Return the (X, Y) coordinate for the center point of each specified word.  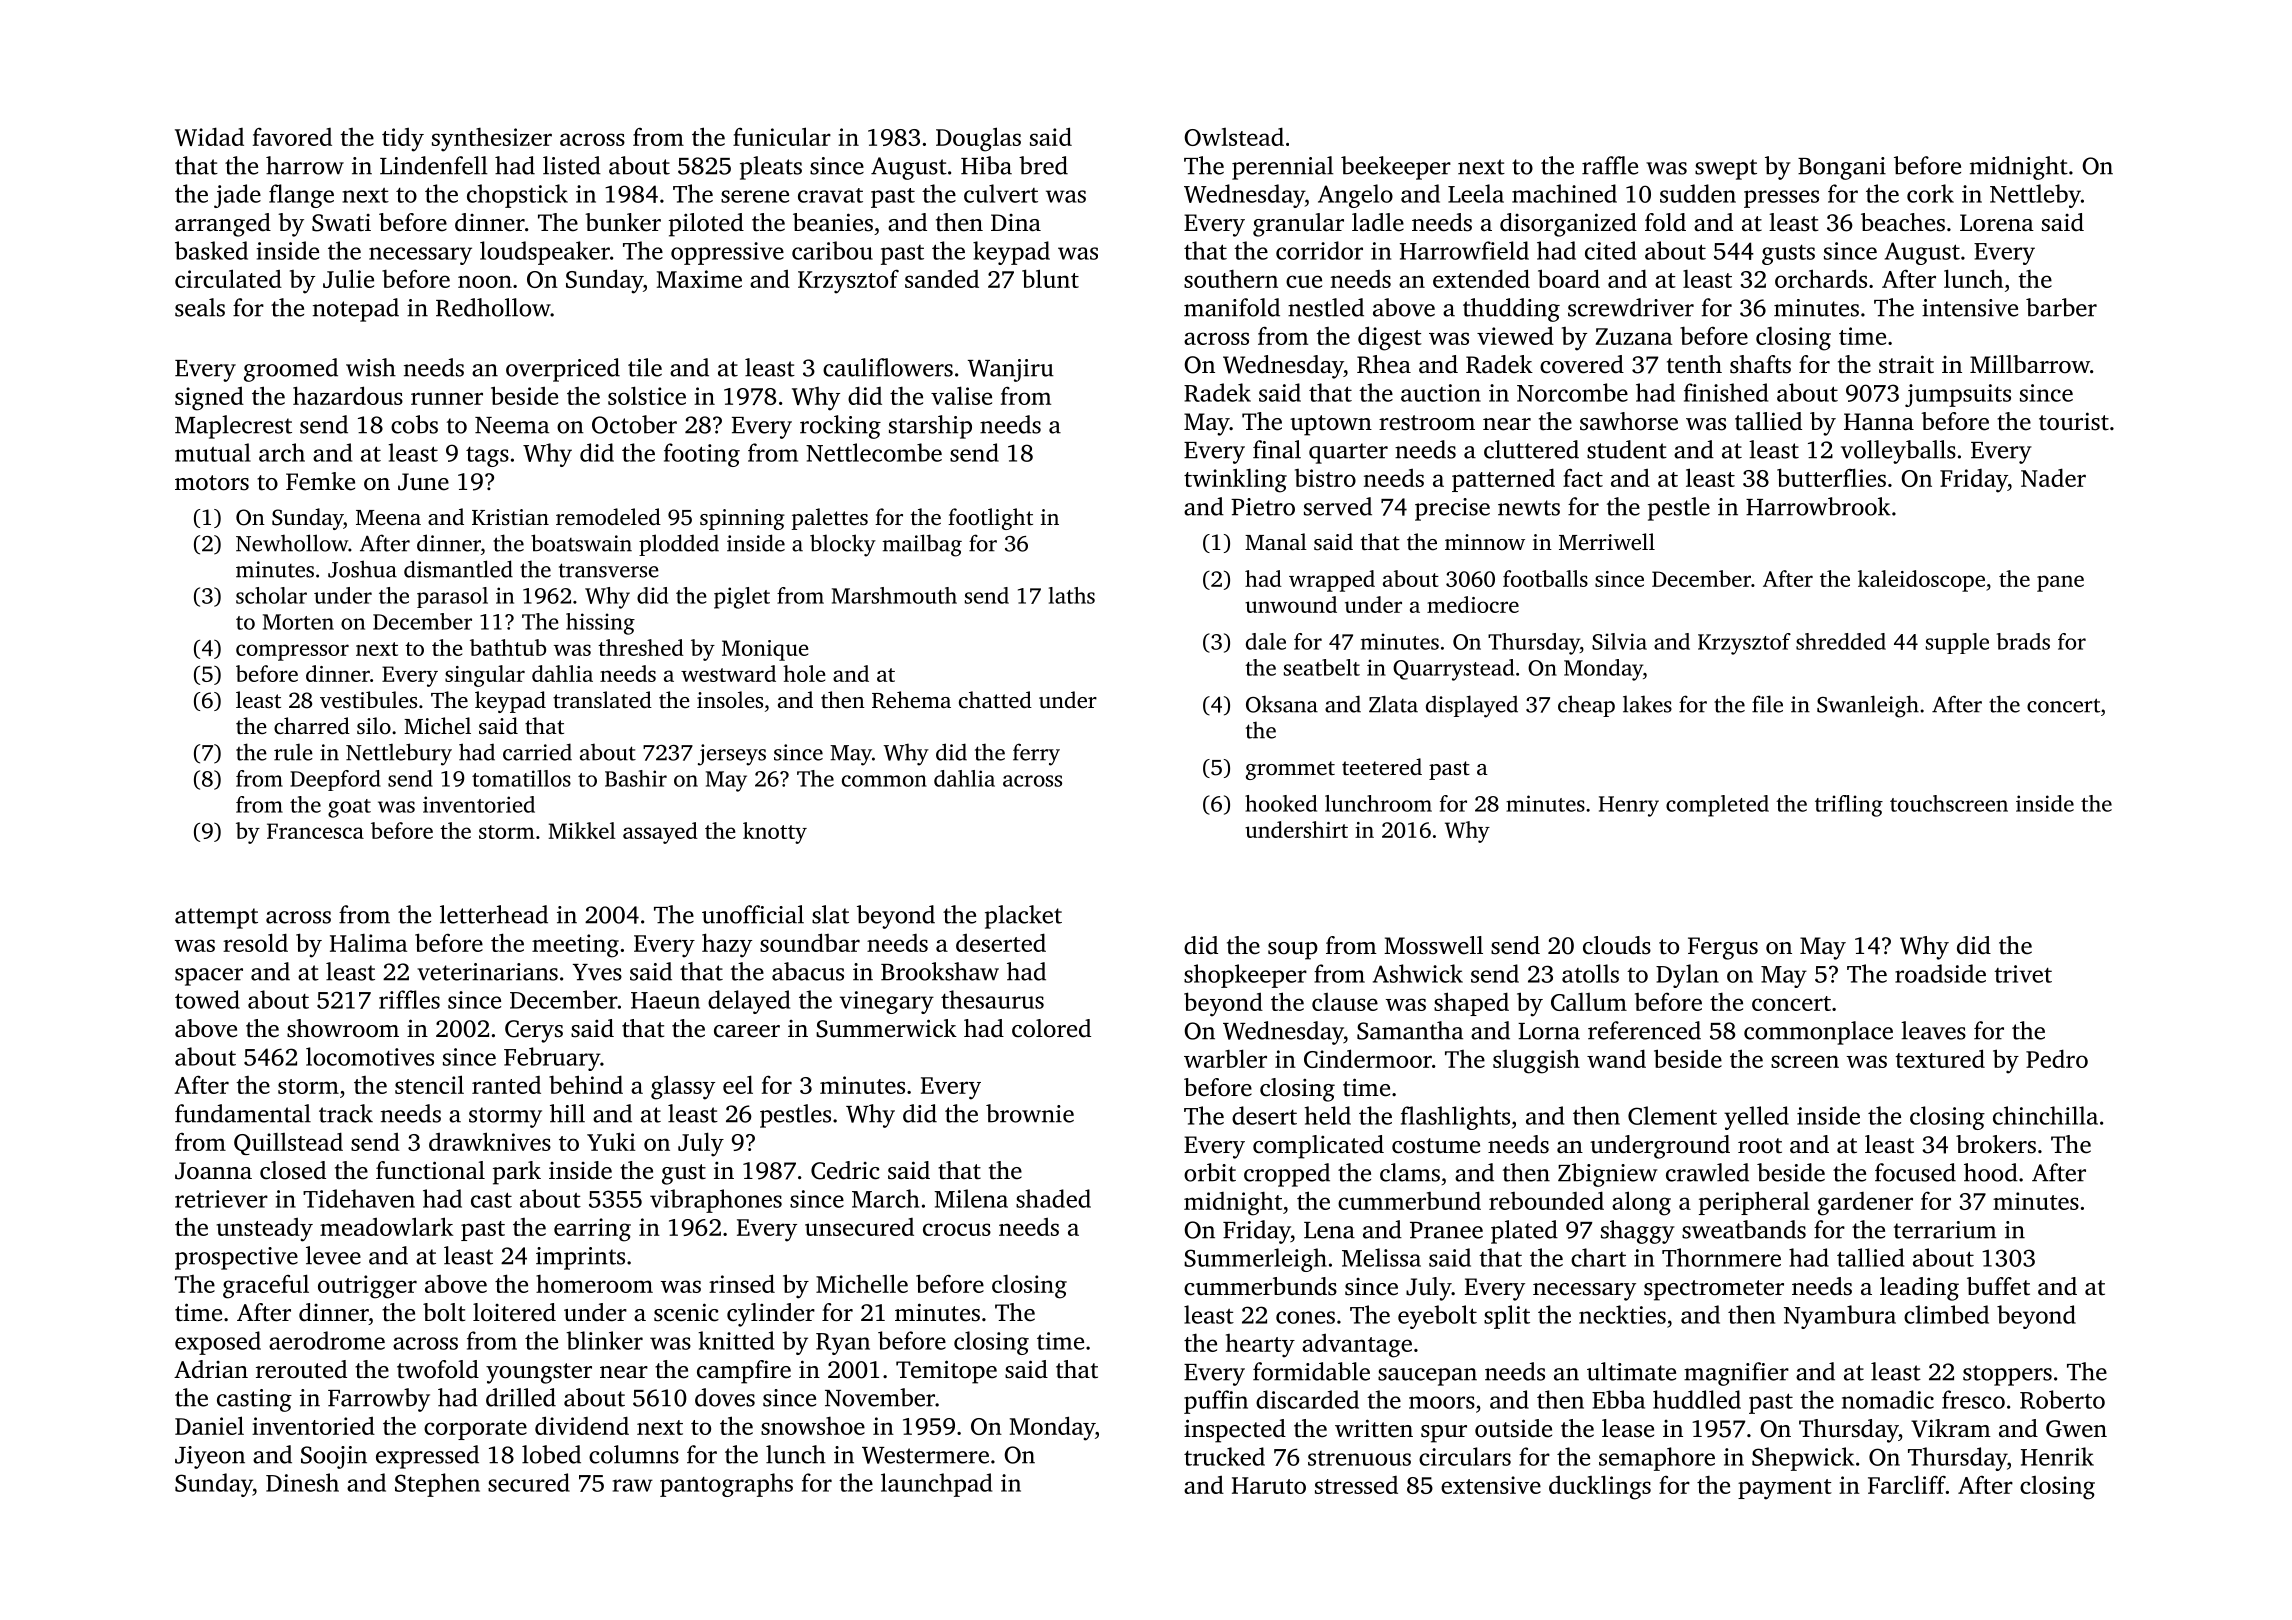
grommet (1290, 770)
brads (2023, 641)
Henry (1629, 806)
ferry (1036, 754)
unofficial (753, 914)
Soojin (334, 1457)
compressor (292, 652)
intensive (1970, 308)
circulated (228, 278)
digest (1390, 338)
